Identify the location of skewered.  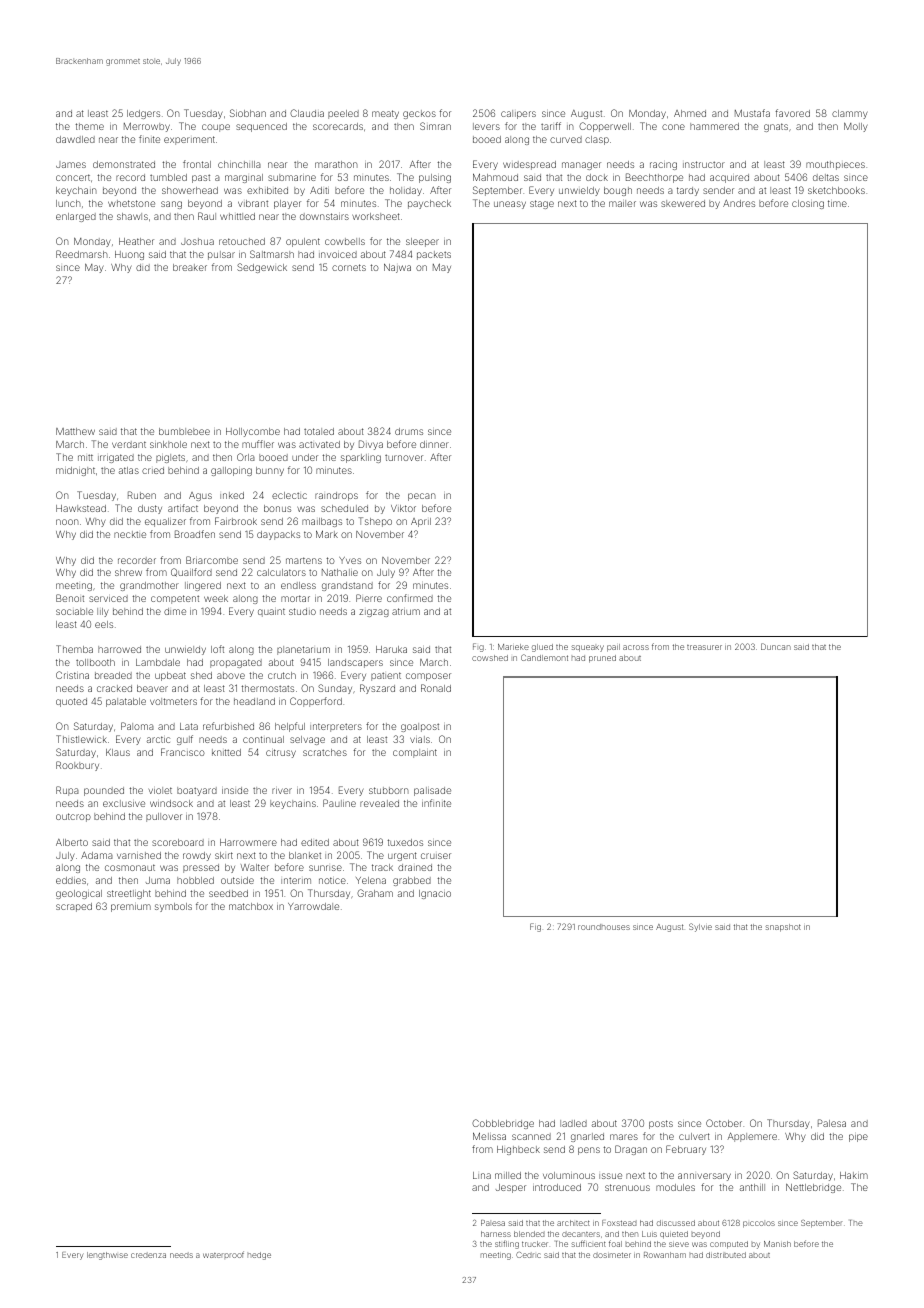
(683, 203).
